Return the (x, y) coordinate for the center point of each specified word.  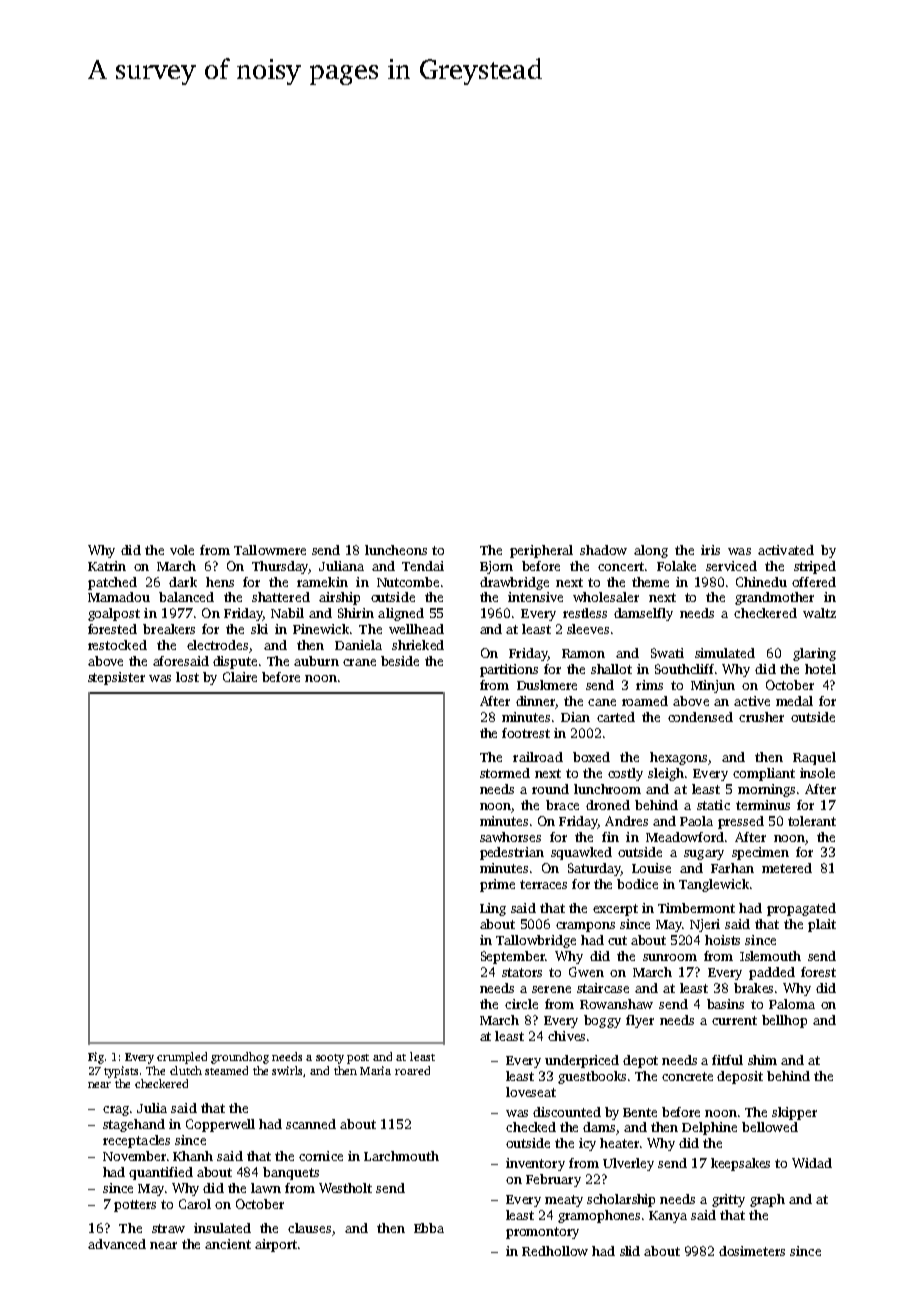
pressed (741, 822)
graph (767, 1200)
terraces (543, 884)
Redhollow (555, 1251)
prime (497, 885)
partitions (509, 670)
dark (183, 582)
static (713, 805)
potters (135, 1206)
